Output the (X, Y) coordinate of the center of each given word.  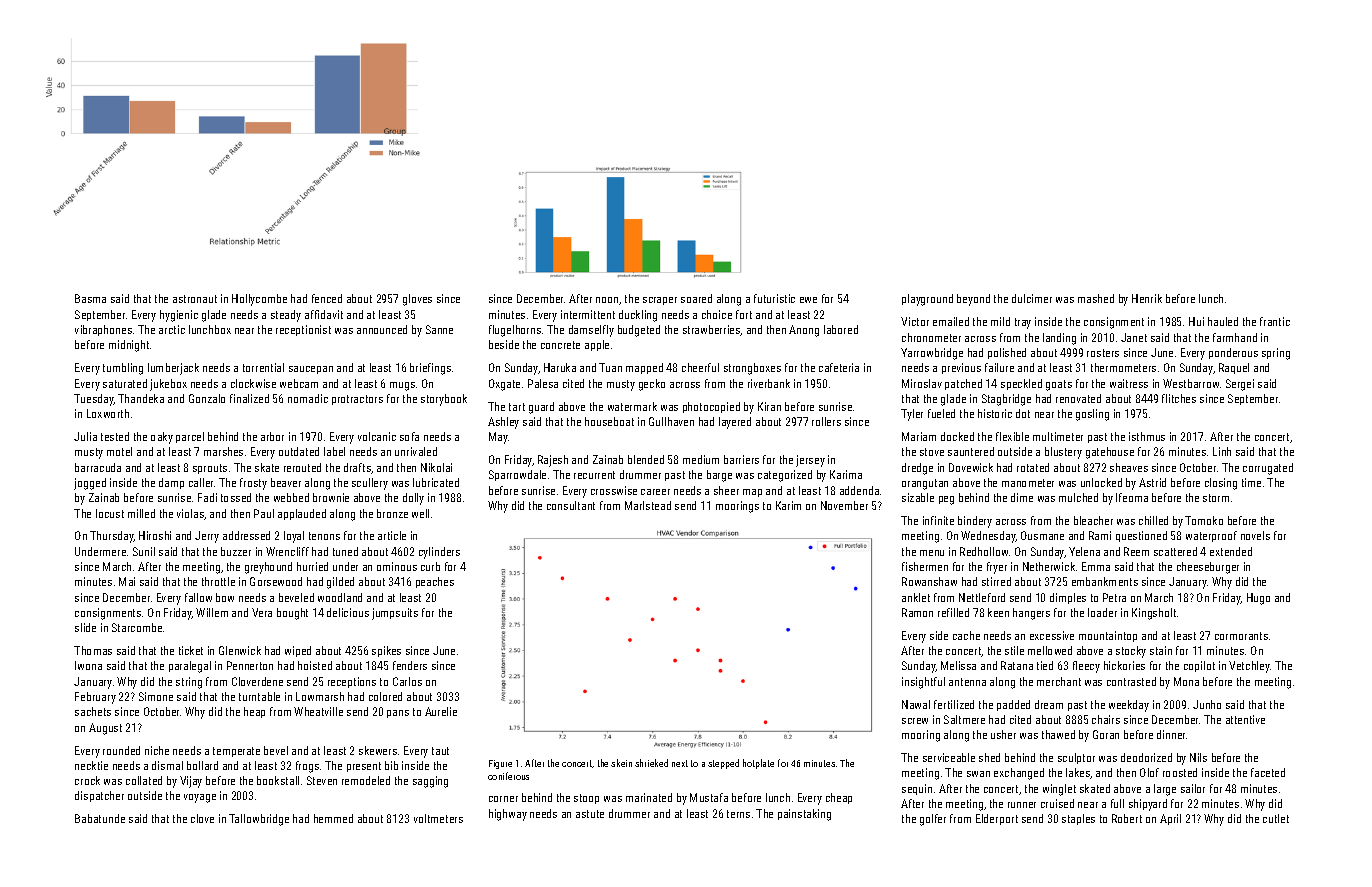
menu (932, 553)
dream (1049, 704)
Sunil (144, 551)
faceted (1268, 772)
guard (541, 408)
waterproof (1211, 536)
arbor (272, 436)
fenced (327, 298)
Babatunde (100, 818)
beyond (973, 300)
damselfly (591, 331)
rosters (1103, 353)
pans (398, 714)
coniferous (508, 776)
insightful (923, 683)
